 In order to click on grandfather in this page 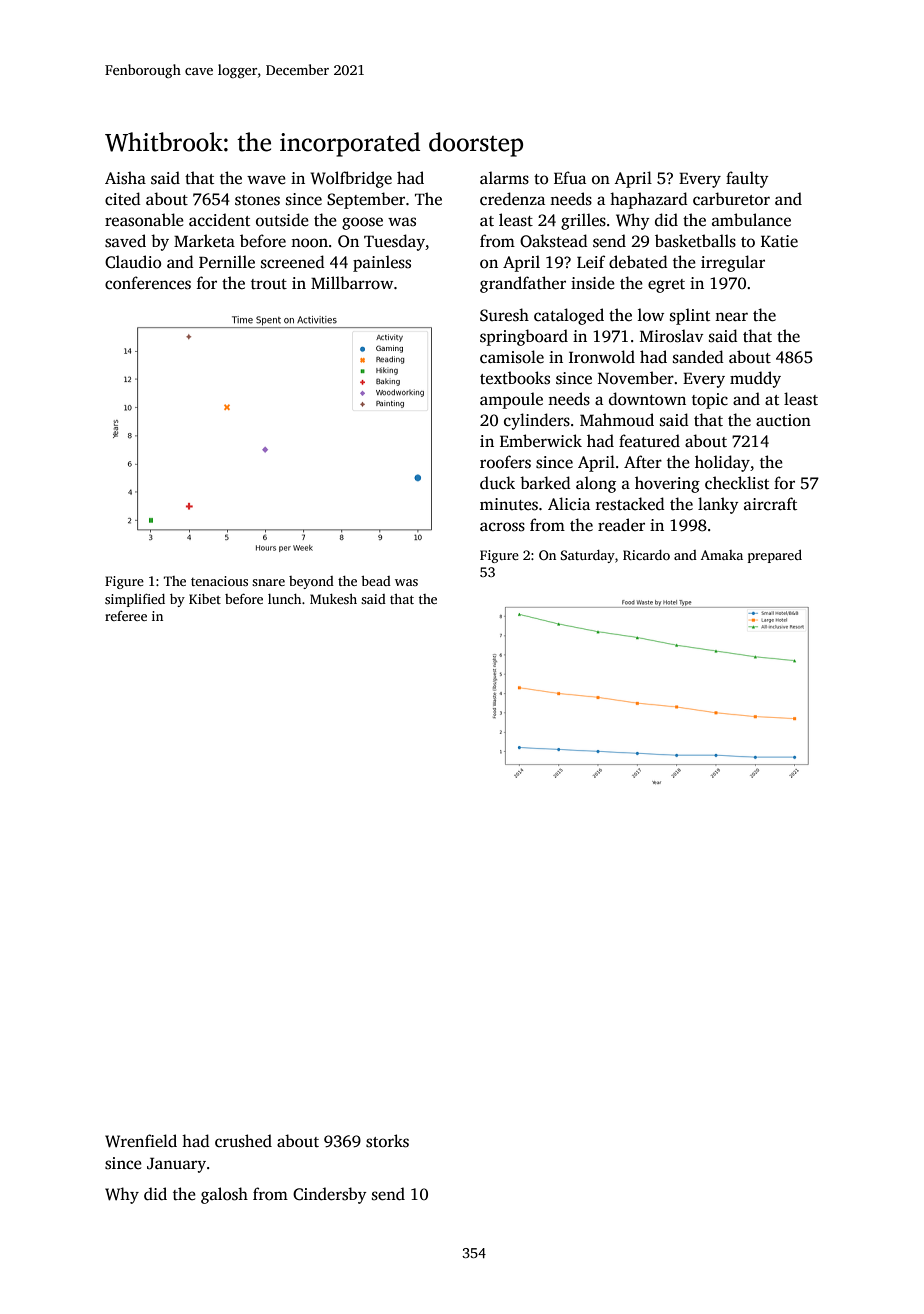, I will do `click(523, 284)`.
